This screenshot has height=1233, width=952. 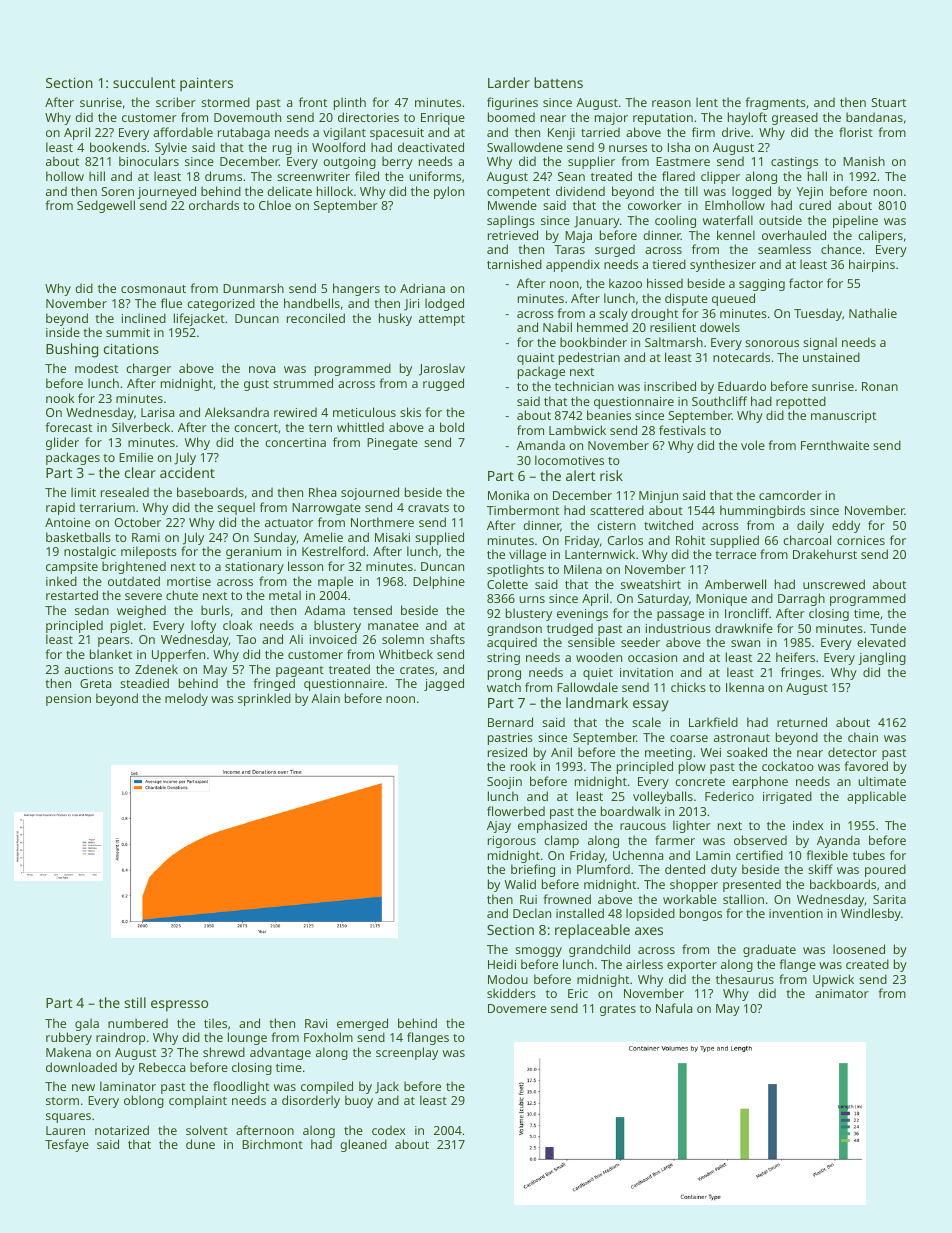 What do you see at coordinates (558, 82) in the screenshot?
I see `battens` at bounding box center [558, 82].
